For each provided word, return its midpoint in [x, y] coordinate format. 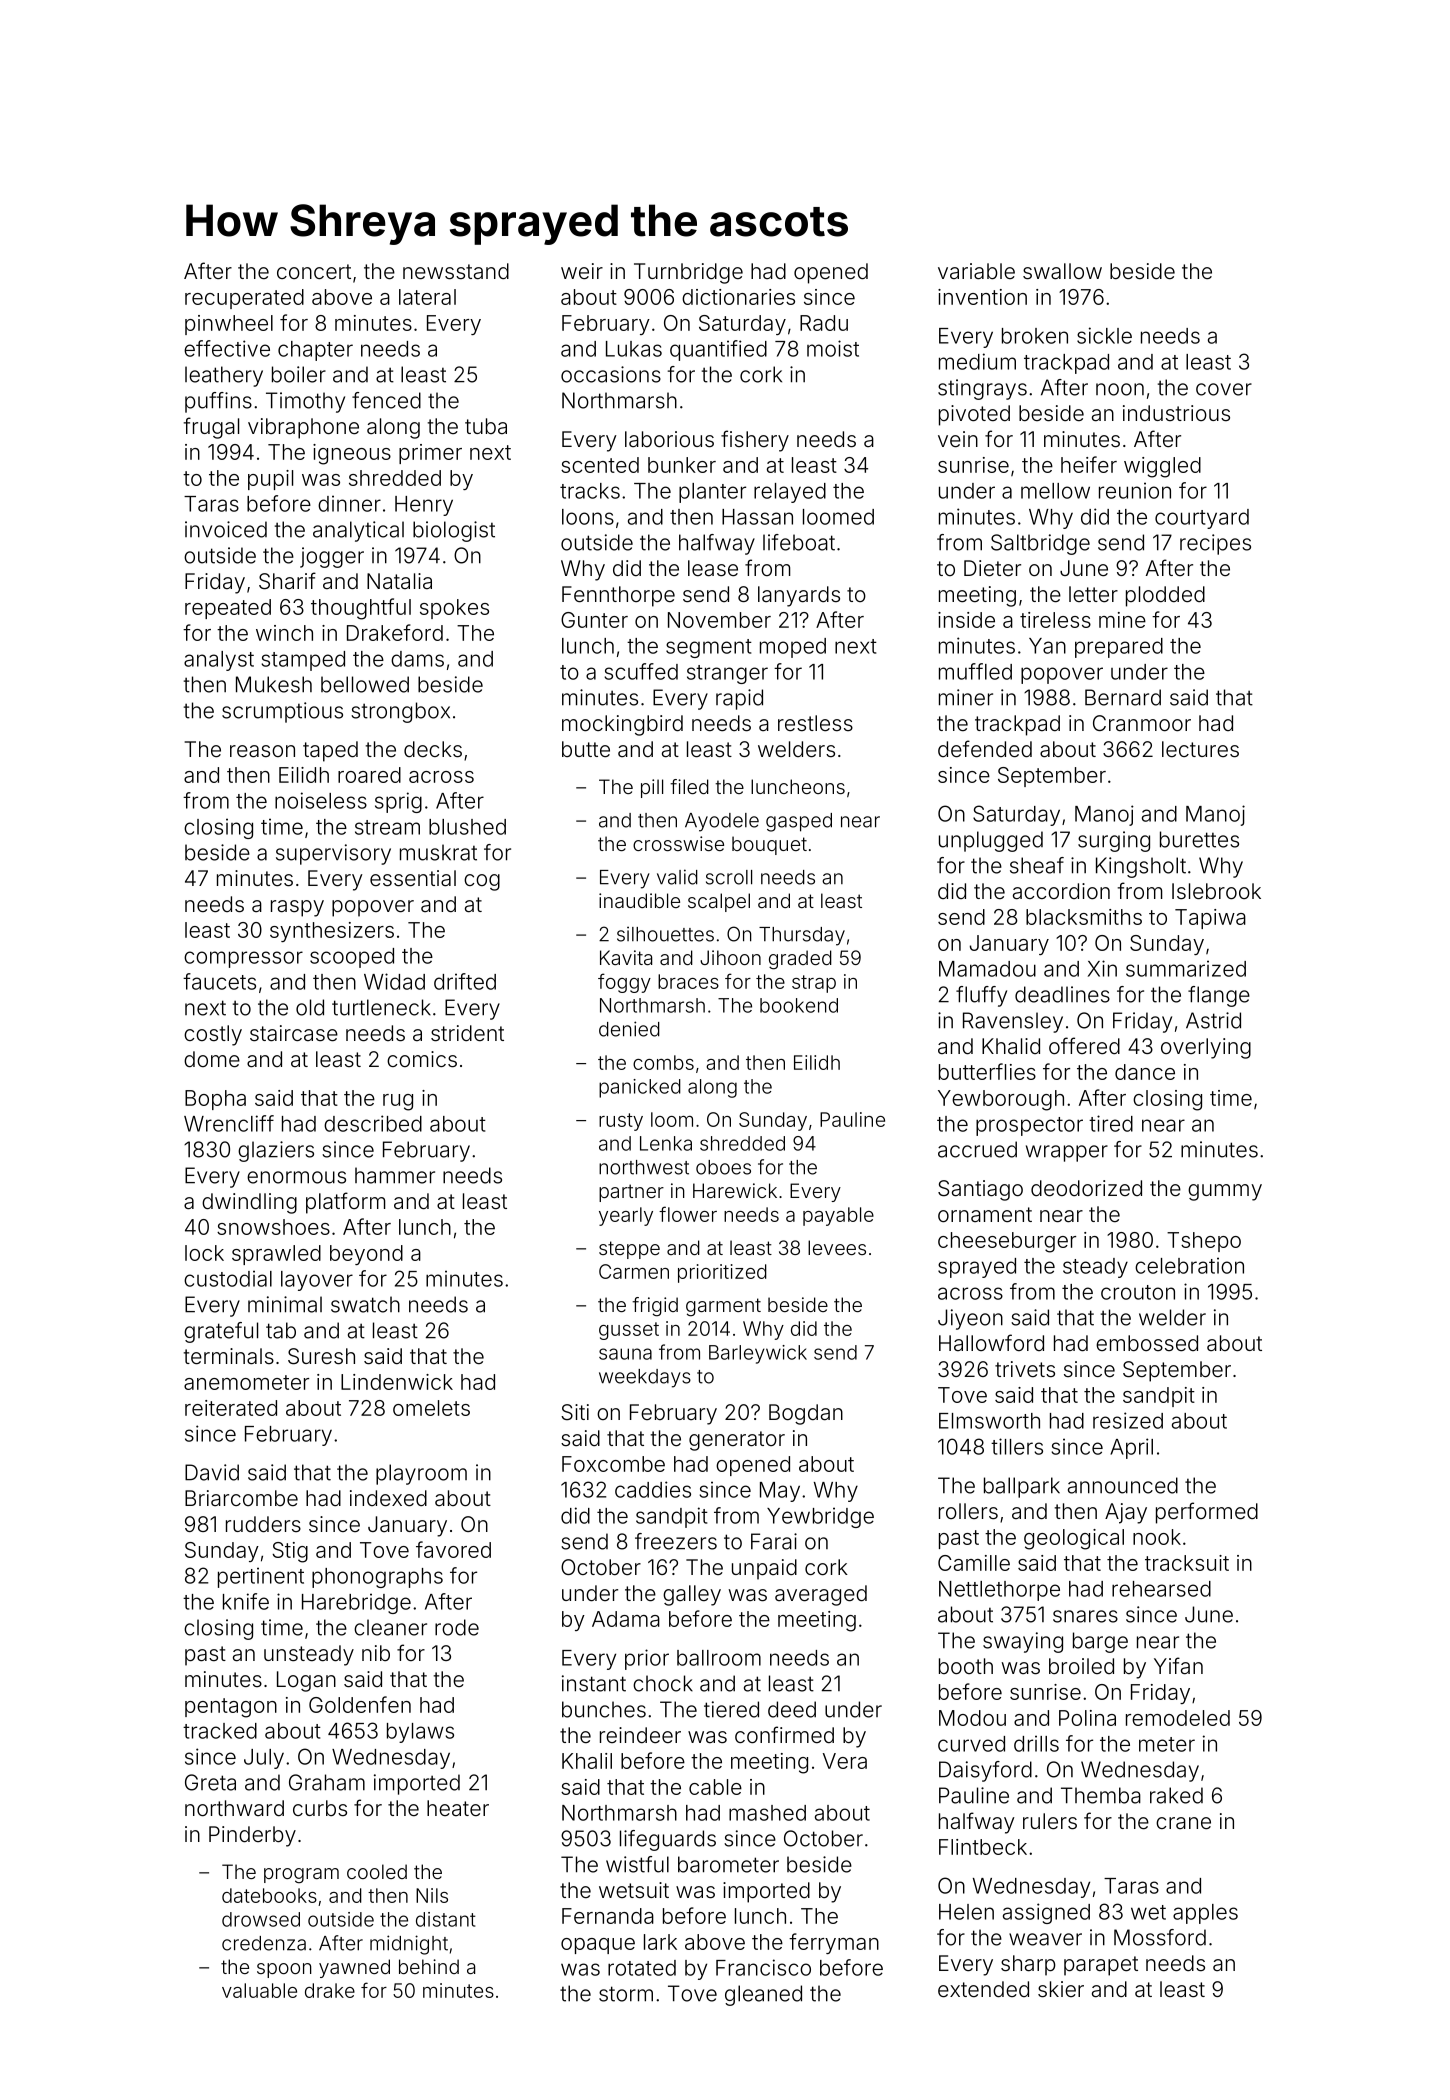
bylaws [420, 1733]
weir [582, 271]
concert [314, 271]
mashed [767, 1813]
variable [976, 271]
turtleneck [381, 1007]
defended [985, 748]
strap [814, 984]
